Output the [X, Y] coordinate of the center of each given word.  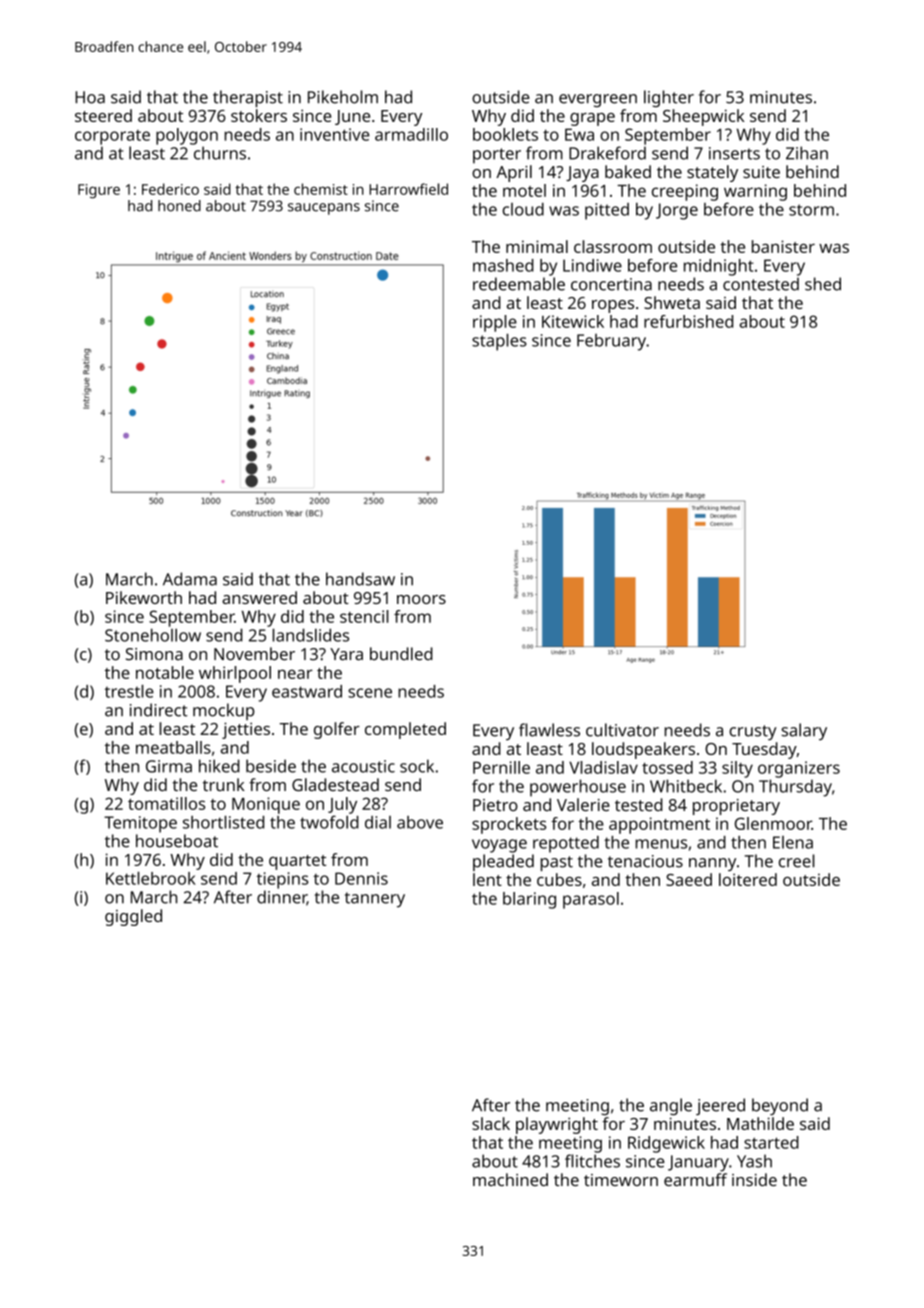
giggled [133, 917]
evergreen [598, 100]
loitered [748, 879]
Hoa [90, 97]
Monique [266, 805]
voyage [499, 846]
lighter [669, 98]
